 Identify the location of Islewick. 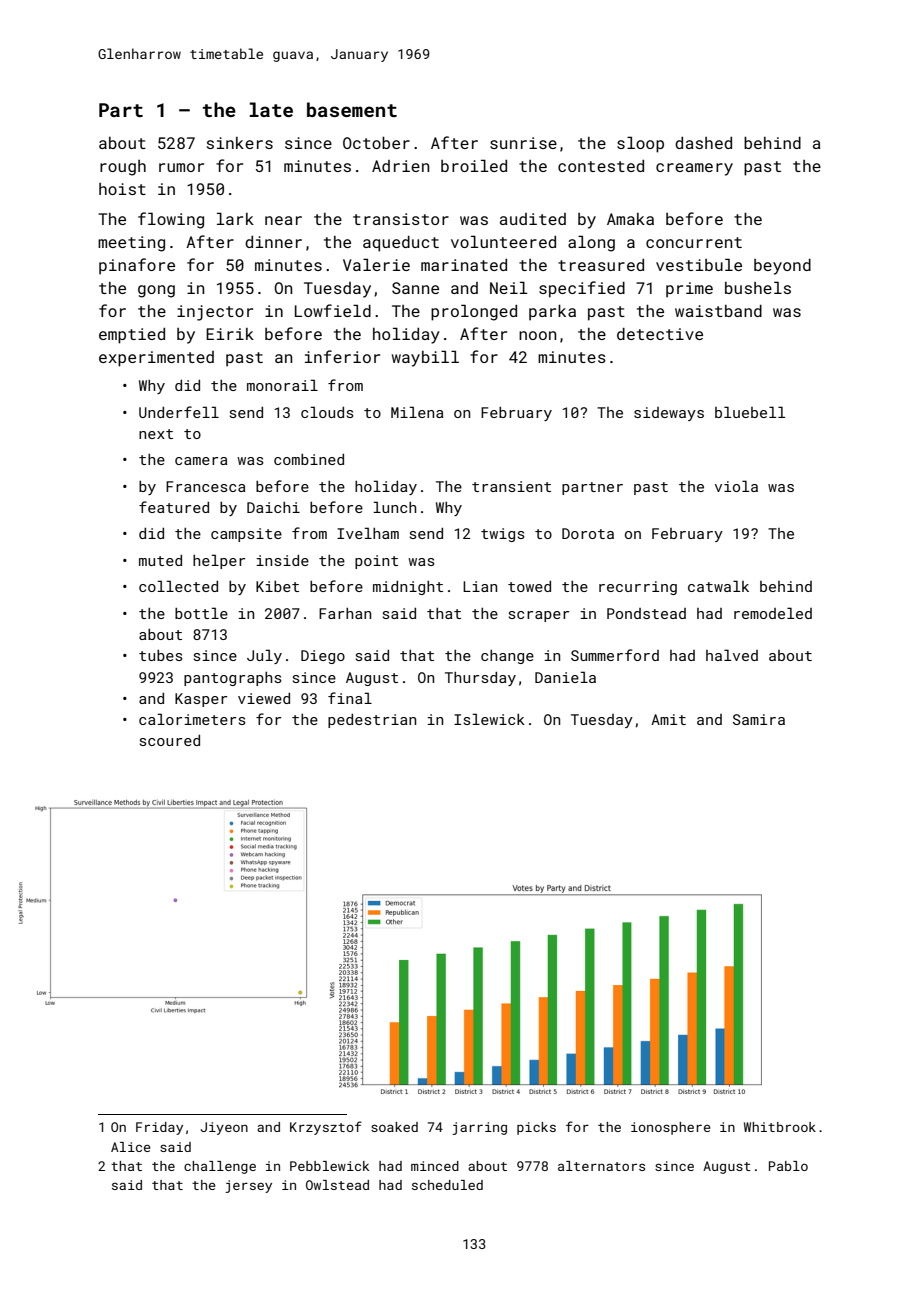
(489, 719).
